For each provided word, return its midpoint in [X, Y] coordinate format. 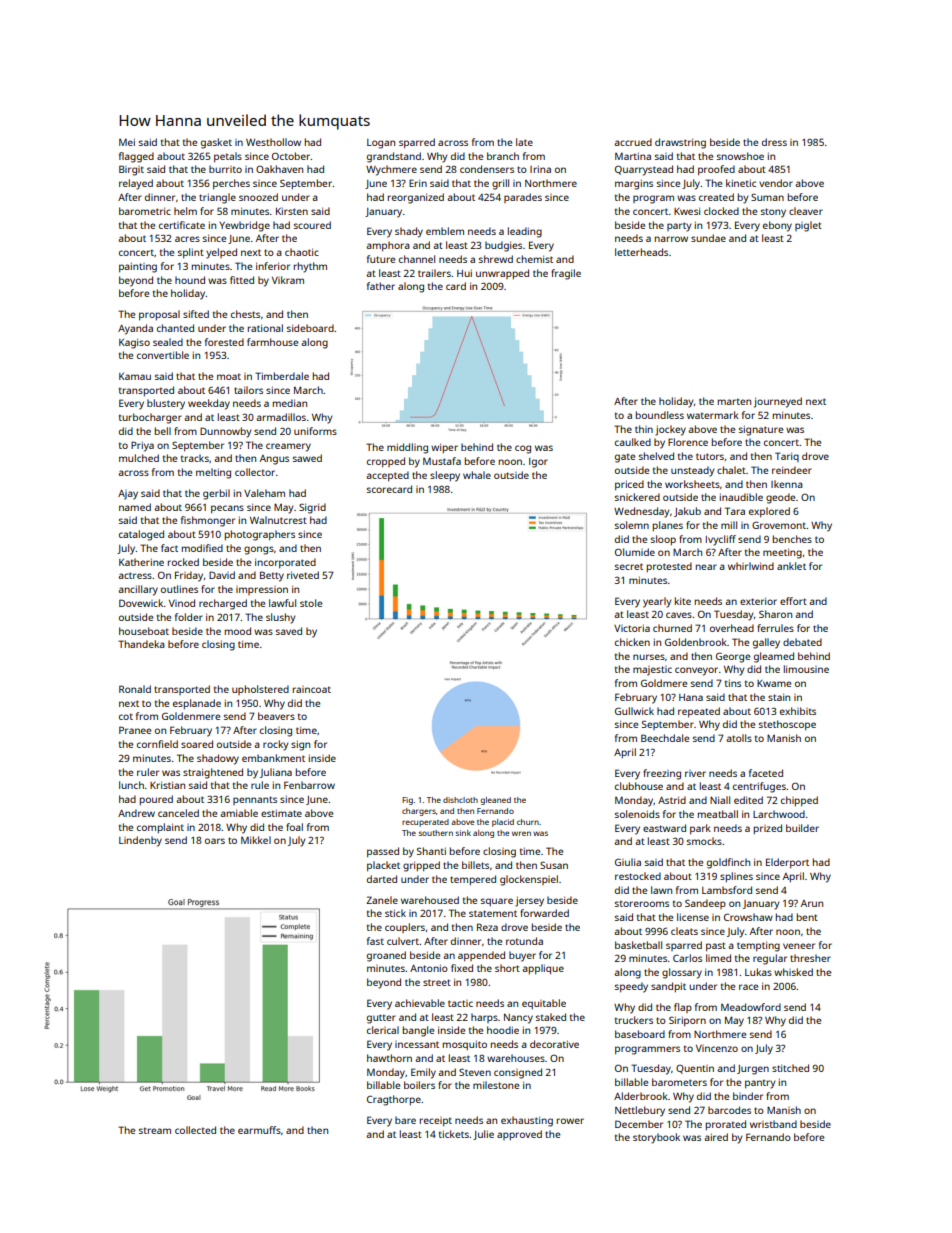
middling [407, 448]
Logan [381, 144]
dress [774, 142]
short [507, 968]
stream [155, 1130]
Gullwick [634, 711]
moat [229, 376]
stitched [790, 1068]
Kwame [774, 683]
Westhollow [273, 142]
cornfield [157, 744]
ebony [777, 226]
